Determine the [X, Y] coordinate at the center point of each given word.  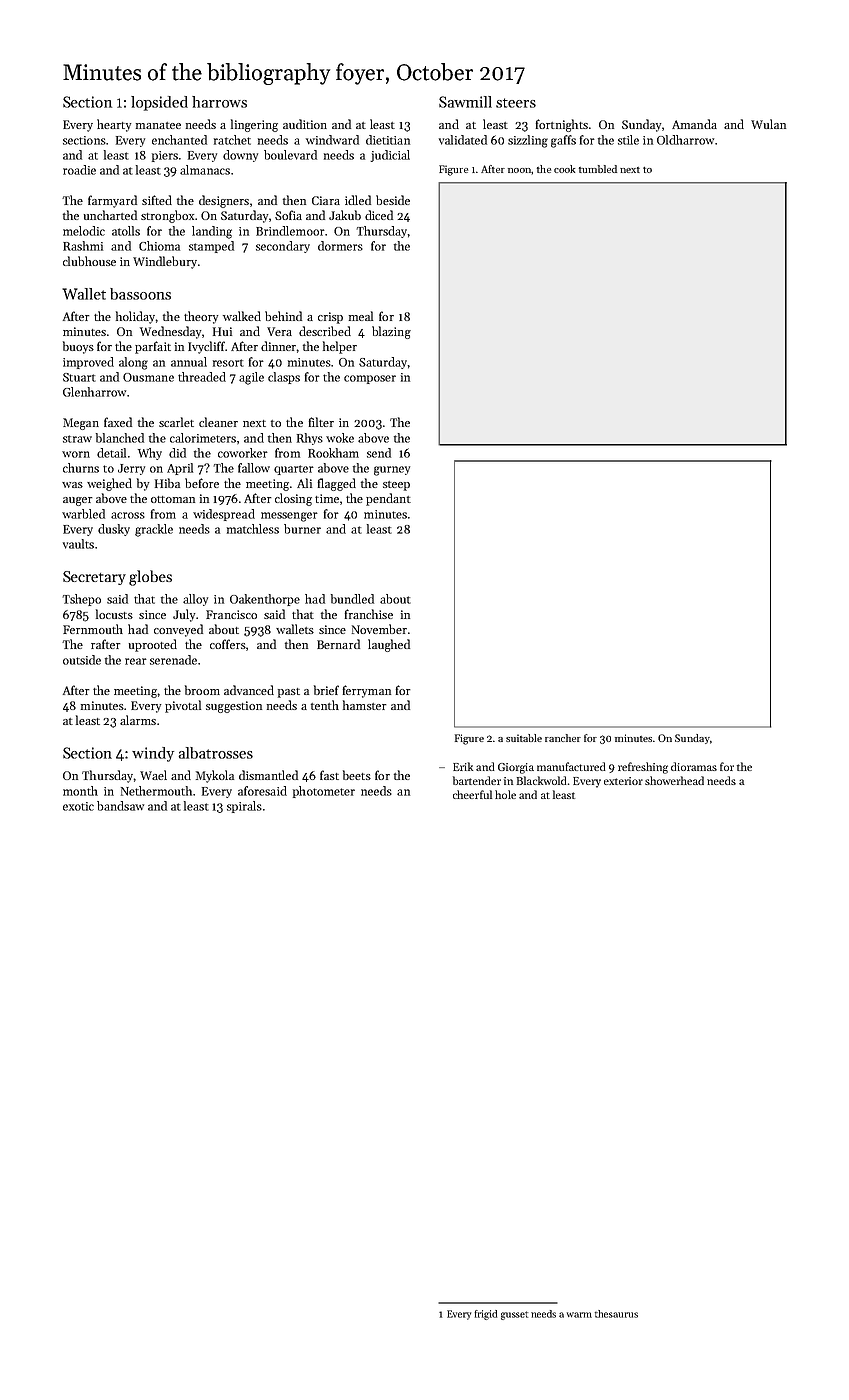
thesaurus [616, 1314]
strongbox [167, 216]
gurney [392, 471]
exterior [623, 781]
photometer [324, 792]
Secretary [94, 578]
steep [396, 486]
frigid [485, 1315]
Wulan [768, 124]
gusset [514, 1315]
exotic [78, 806]
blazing [391, 332]
